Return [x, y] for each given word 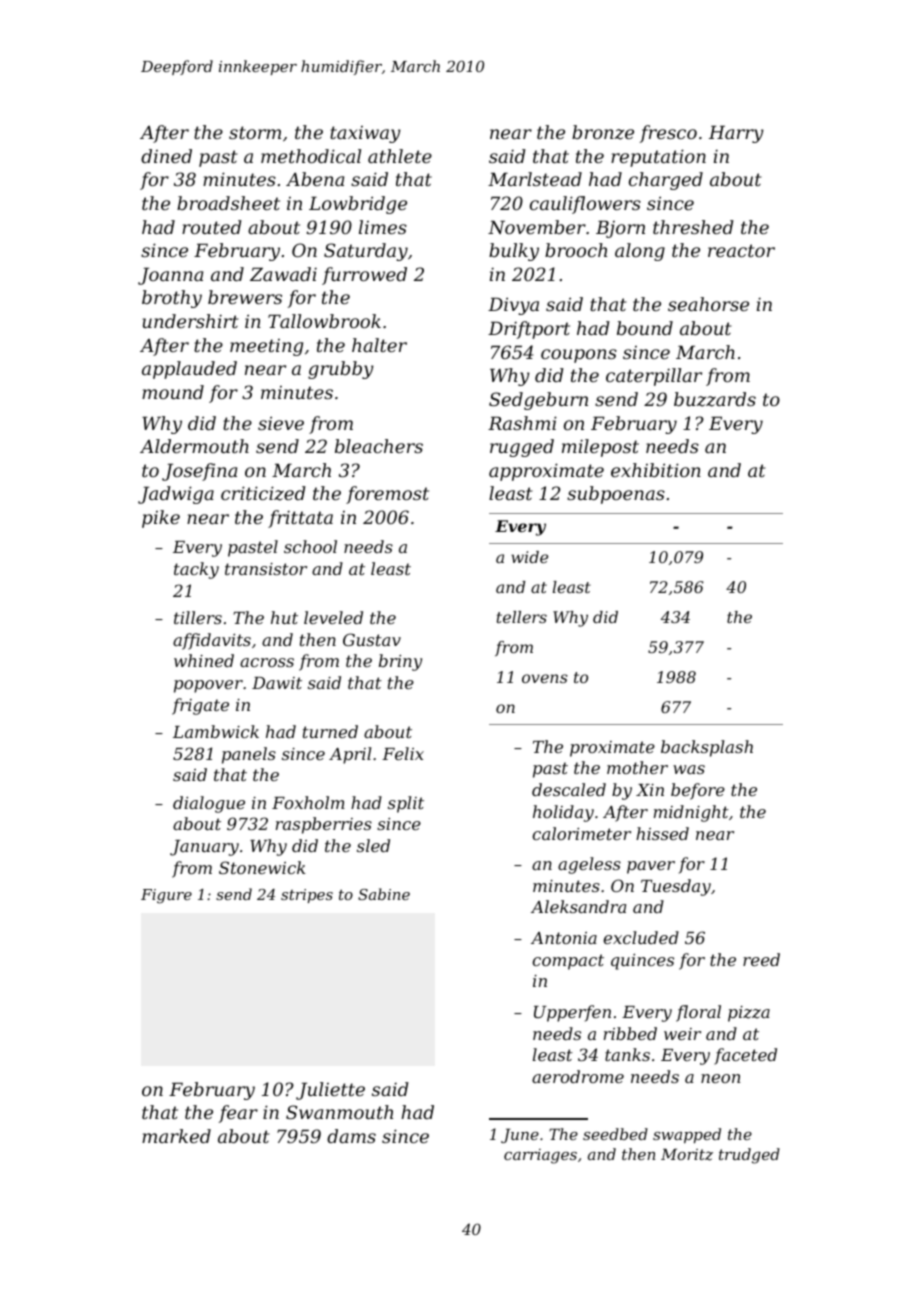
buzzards [715, 399]
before [698, 791]
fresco [668, 134]
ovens [545, 678]
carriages [540, 1156]
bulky [514, 252]
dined [166, 156]
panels [249, 755]
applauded [189, 370]
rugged [522, 448]
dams [351, 1136]
